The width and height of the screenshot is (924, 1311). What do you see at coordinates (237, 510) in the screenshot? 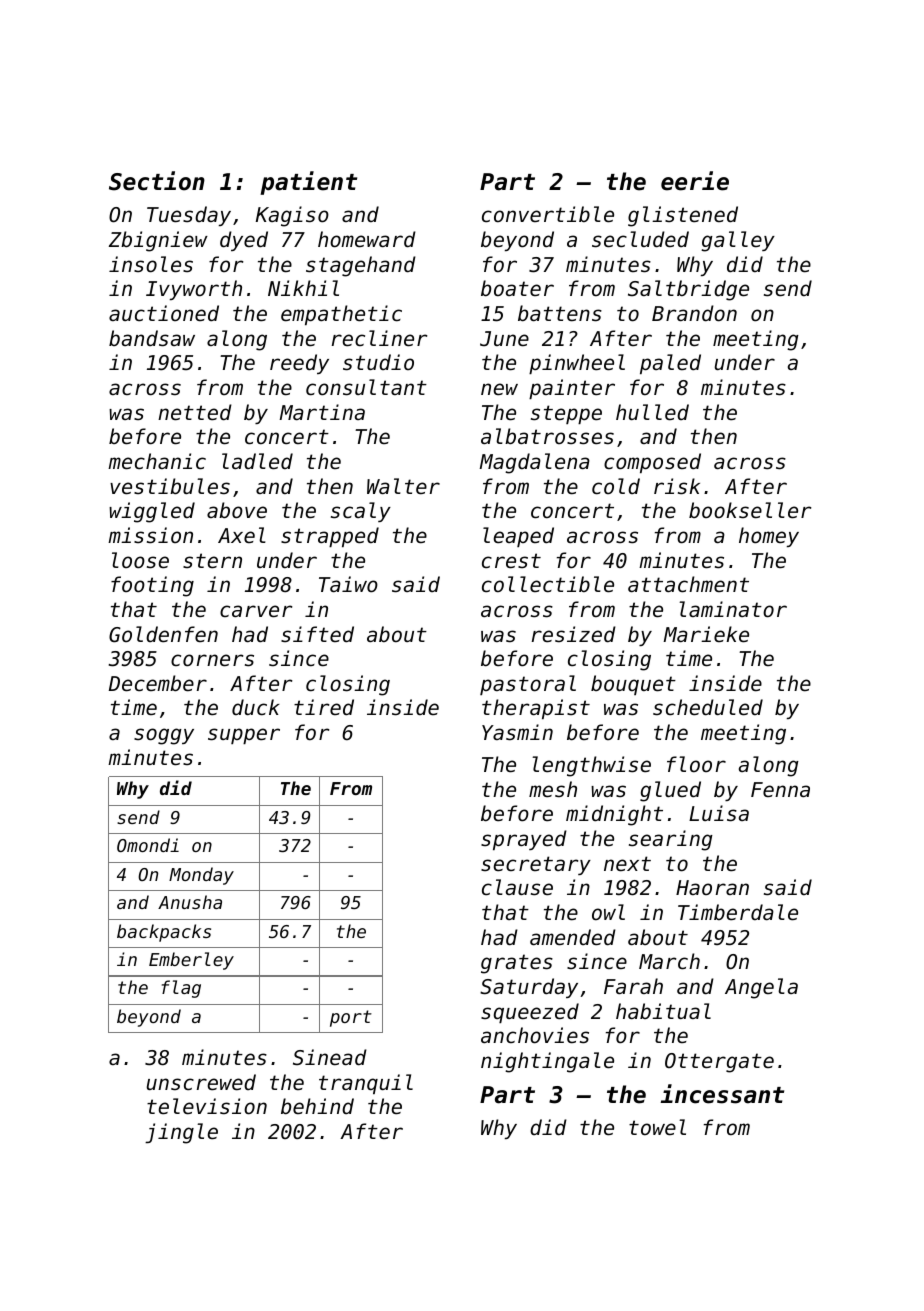
I see `above` at bounding box center [237, 510].
